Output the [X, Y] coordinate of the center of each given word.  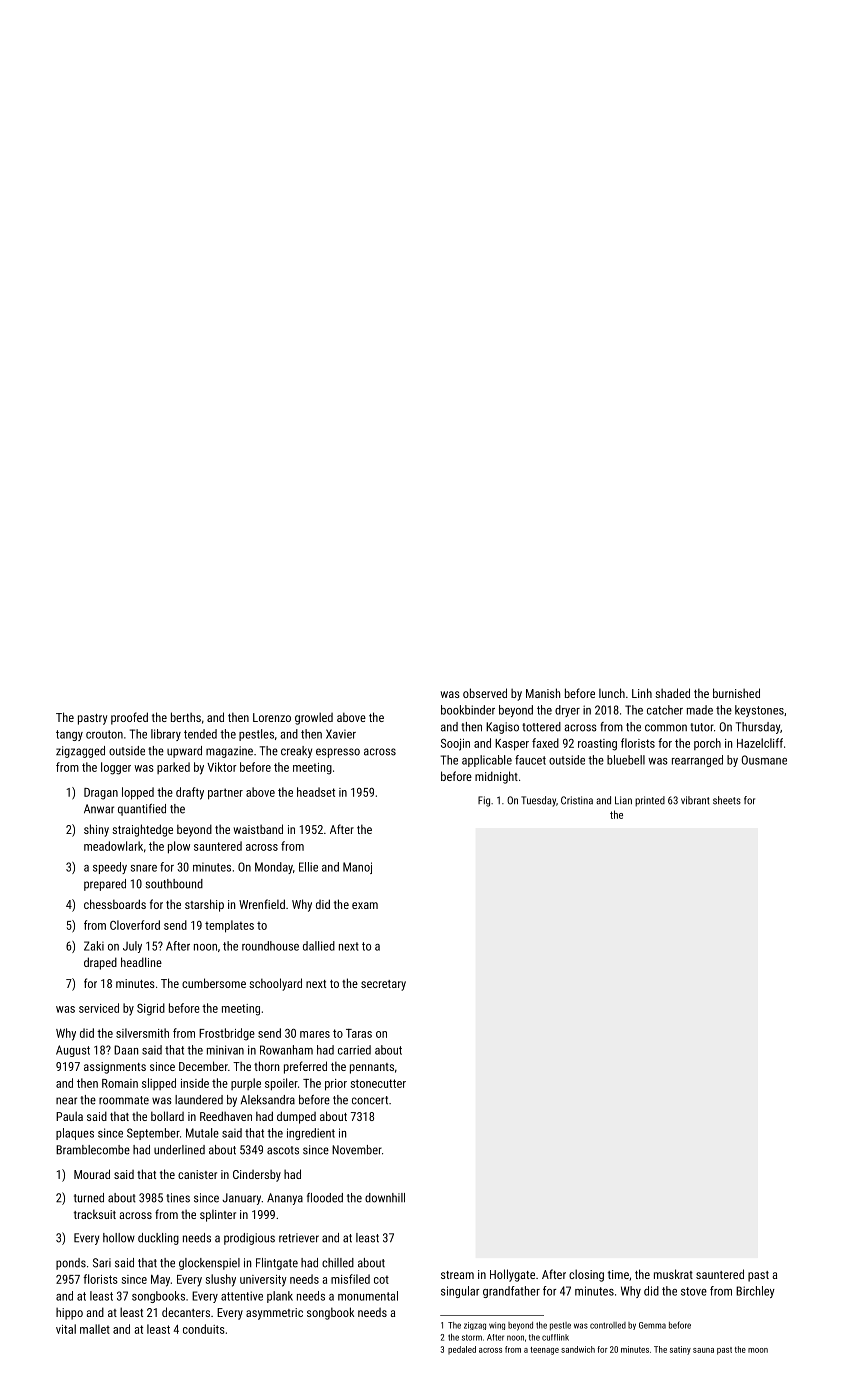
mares [315, 1034]
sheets [727, 800]
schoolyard [275, 984]
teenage [544, 1351]
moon [758, 1350]
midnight [496, 777]
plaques [75, 1134]
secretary [383, 985]
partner [225, 794]
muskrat [673, 1274]
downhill [385, 1198]
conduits [203, 1329]
